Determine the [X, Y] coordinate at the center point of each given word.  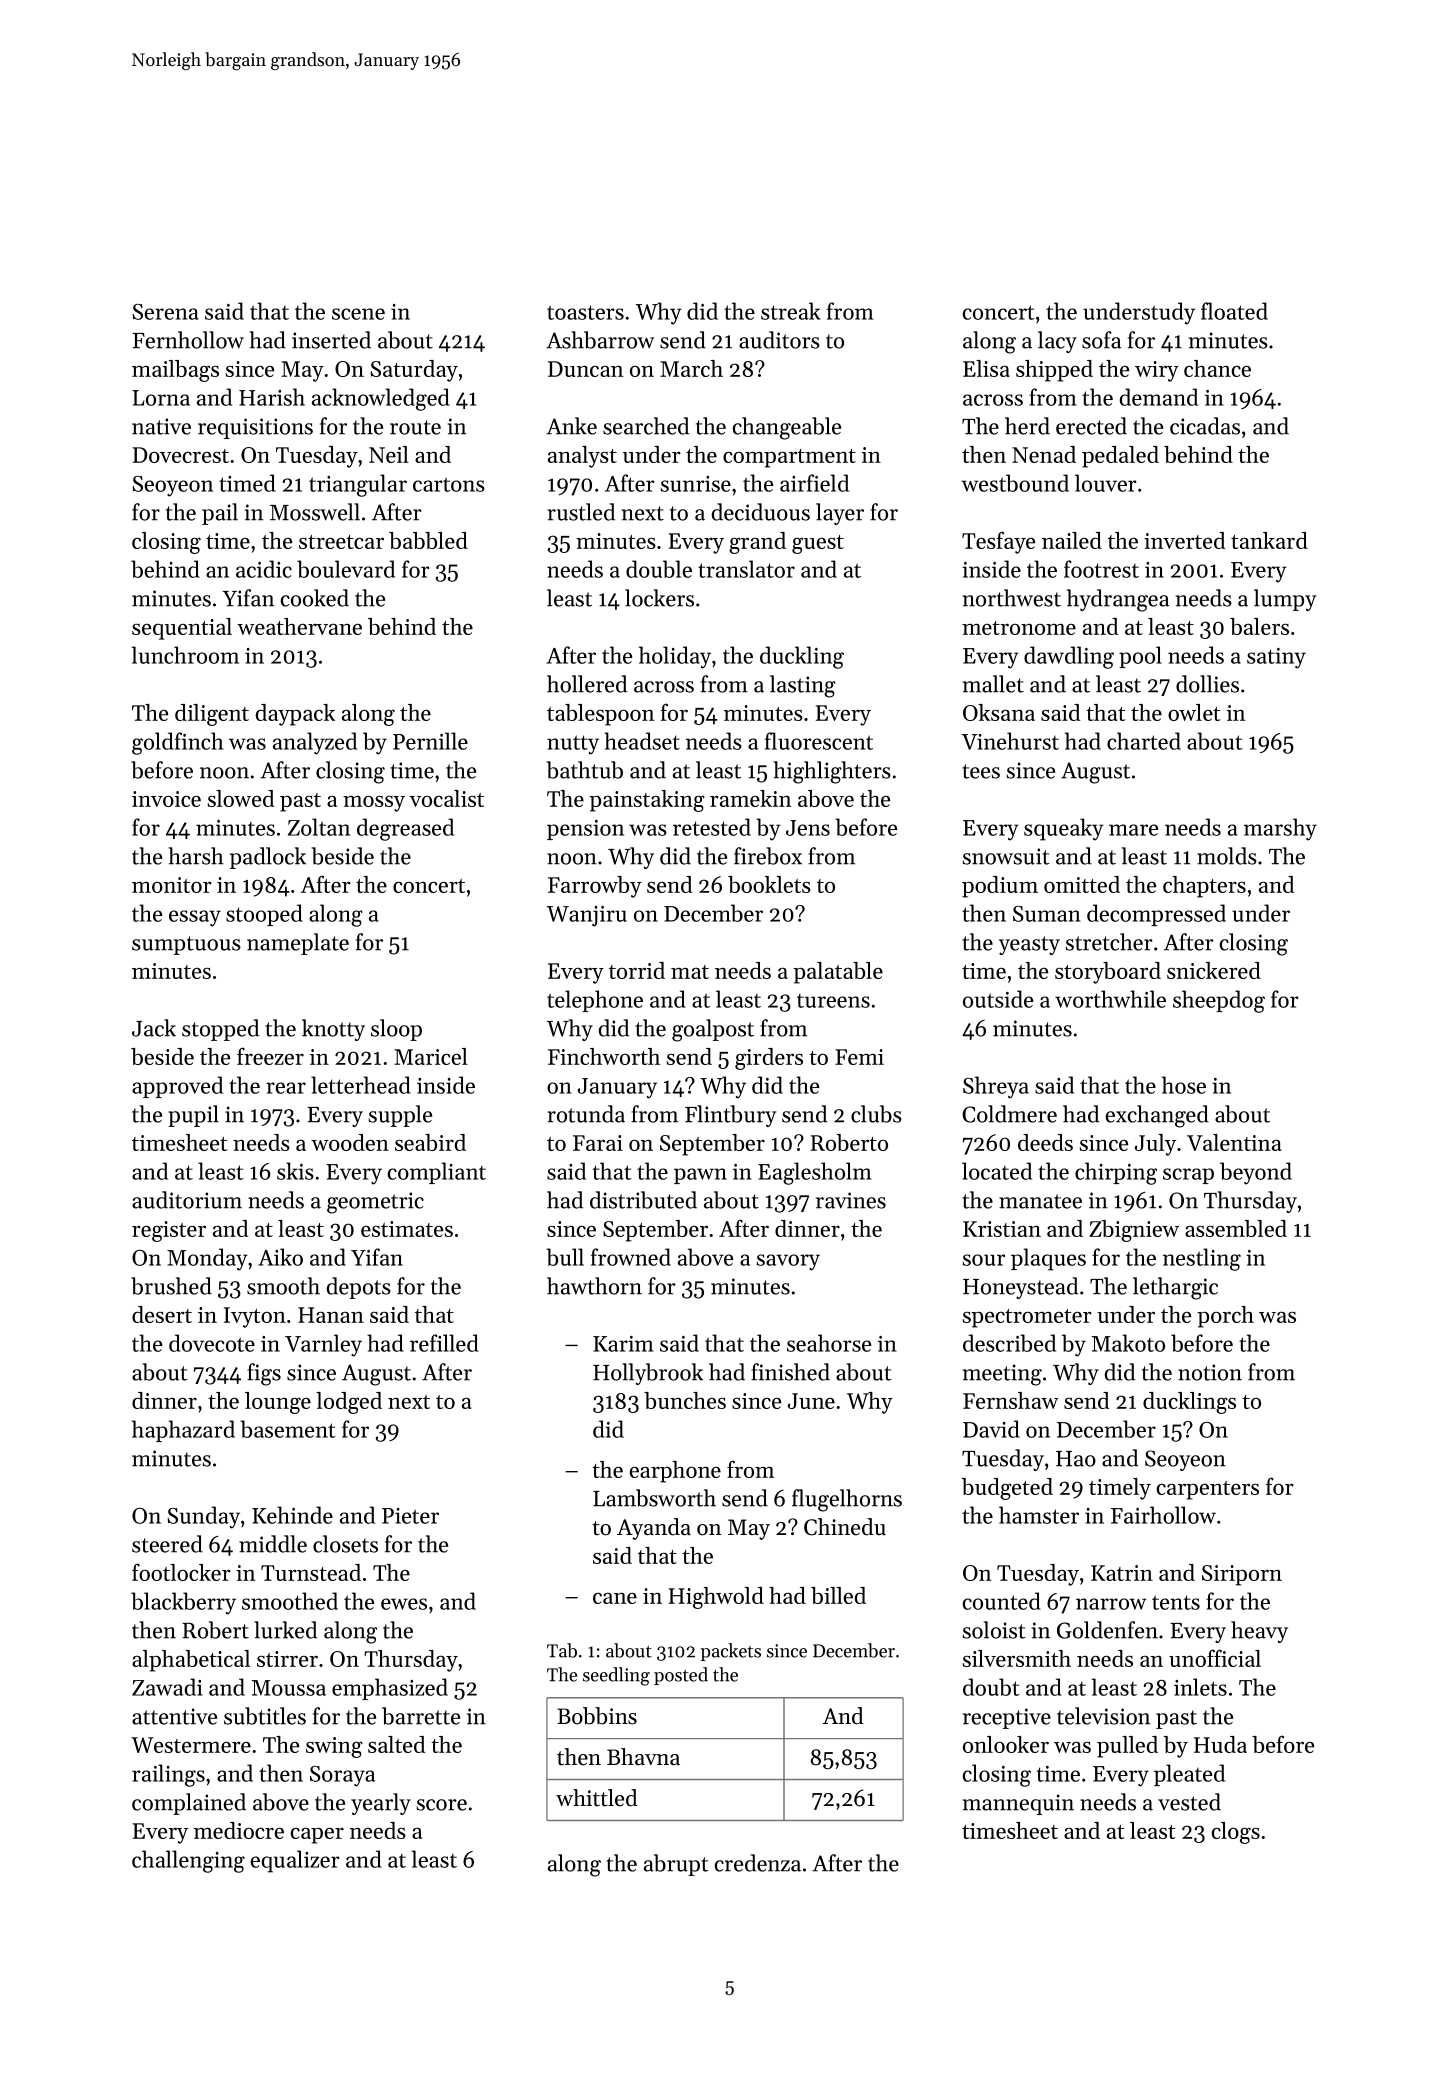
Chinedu [845, 1527]
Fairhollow [1163, 1515]
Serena [165, 312]
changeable [787, 428]
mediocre [239, 1830]
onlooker [1006, 1744]
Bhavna [643, 1756]
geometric [375, 1203]
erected [1091, 426]
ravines [851, 1200]
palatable [838, 973]
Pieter [410, 1516]
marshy [1280, 829]
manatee [1040, 1201]
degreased [405, 829]
